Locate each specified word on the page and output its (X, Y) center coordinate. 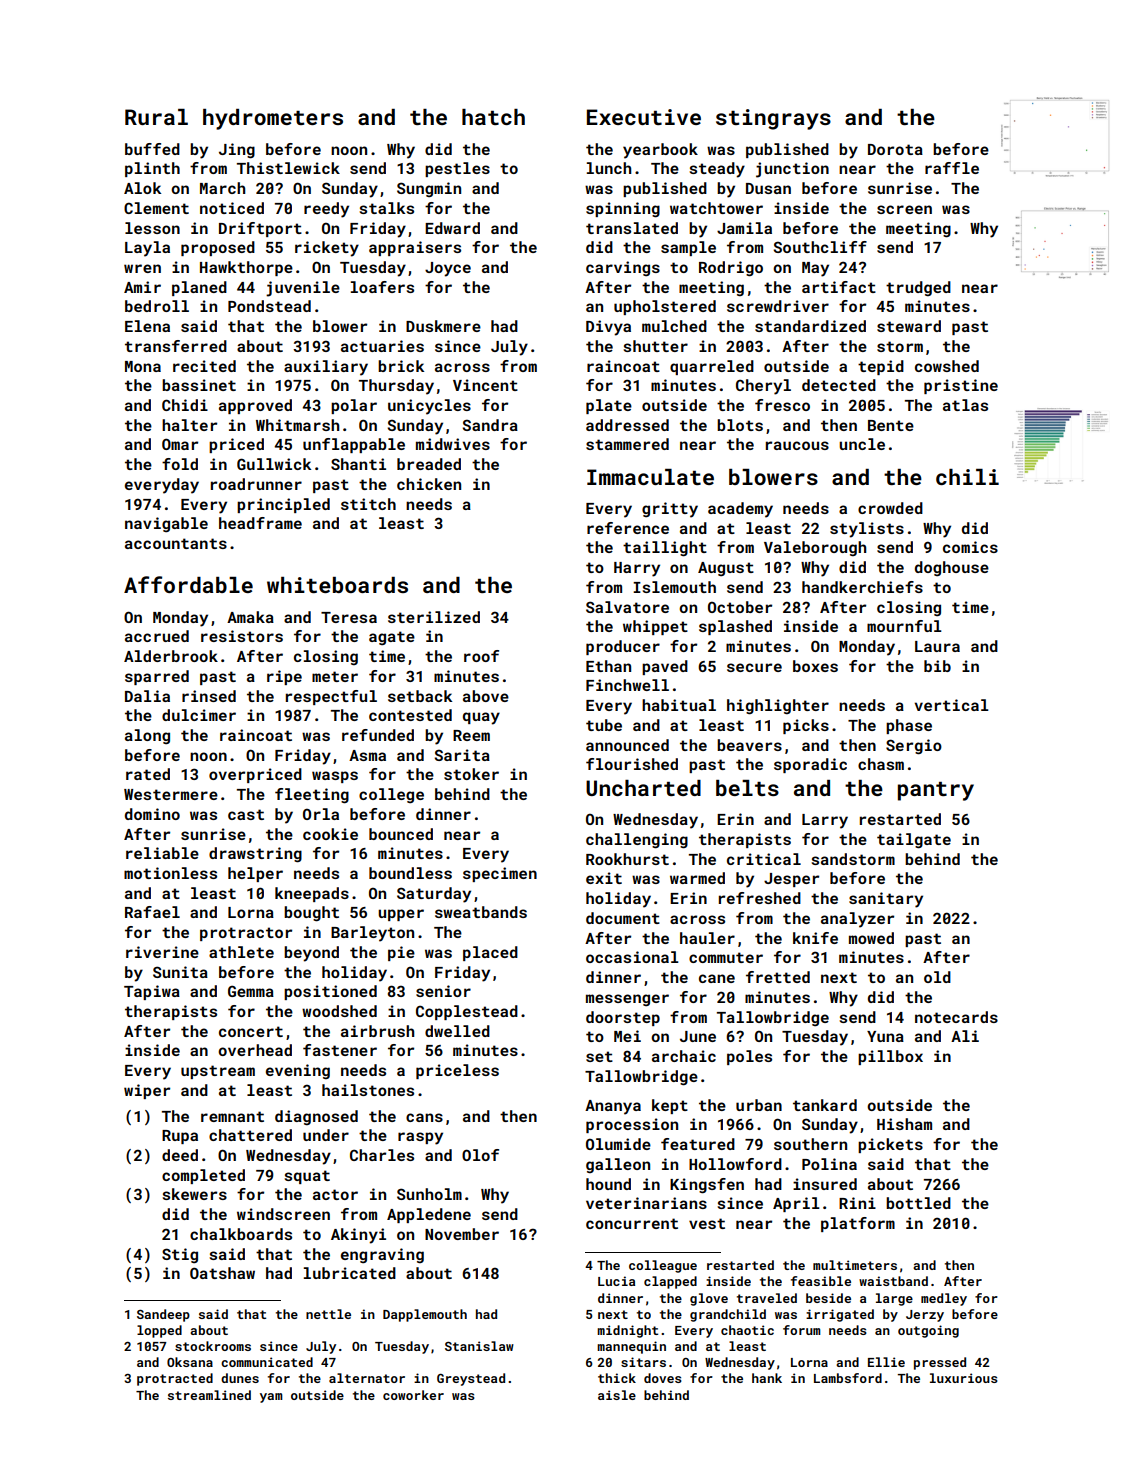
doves (663, 1378)
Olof (480, 1155)
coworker (413, 1395)
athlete (241, 952)
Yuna (885, 1036)
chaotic (747, 1330)
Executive (644, 117)
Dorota (895, 149)
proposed (218, 248)
